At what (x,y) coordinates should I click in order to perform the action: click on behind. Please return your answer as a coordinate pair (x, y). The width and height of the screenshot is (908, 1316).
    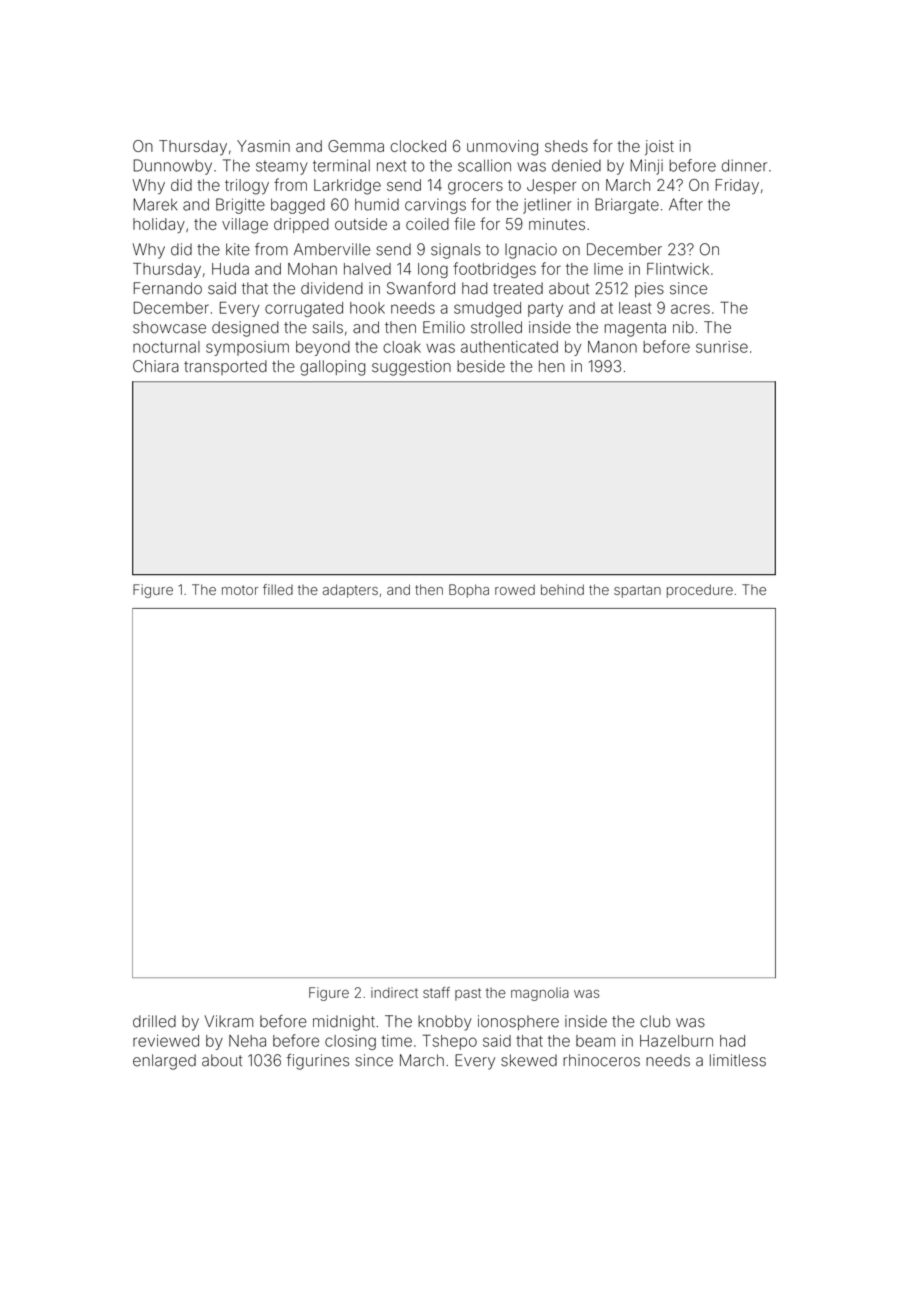
    Looking at the image, I should click on (562, 589).
